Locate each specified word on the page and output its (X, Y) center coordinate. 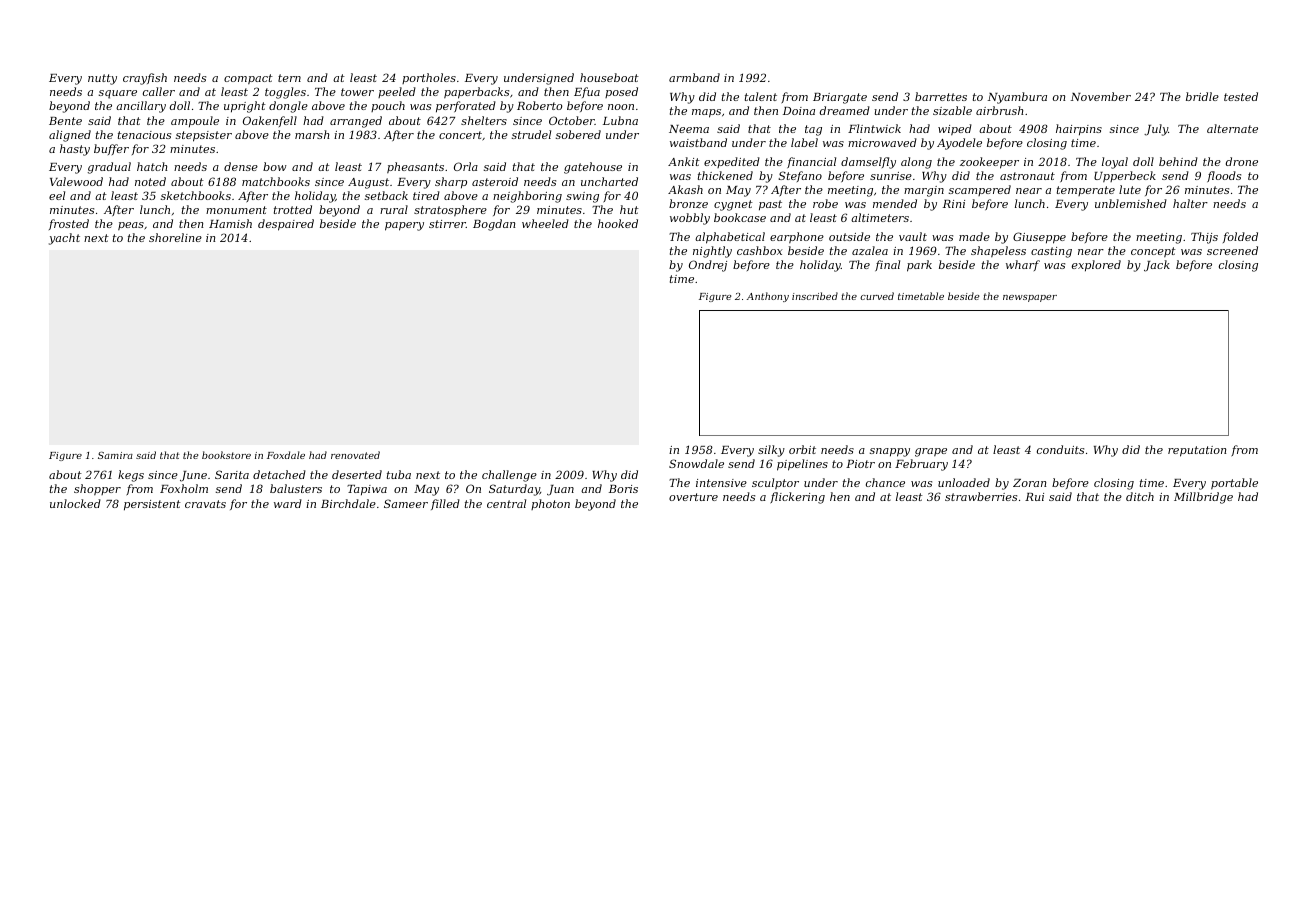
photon (550, 504)
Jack (1157, 266)
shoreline (175, 237)
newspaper (1030, 298)
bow (275, 166)
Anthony (768, 297)
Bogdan (494, 225)
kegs (131, 476)
